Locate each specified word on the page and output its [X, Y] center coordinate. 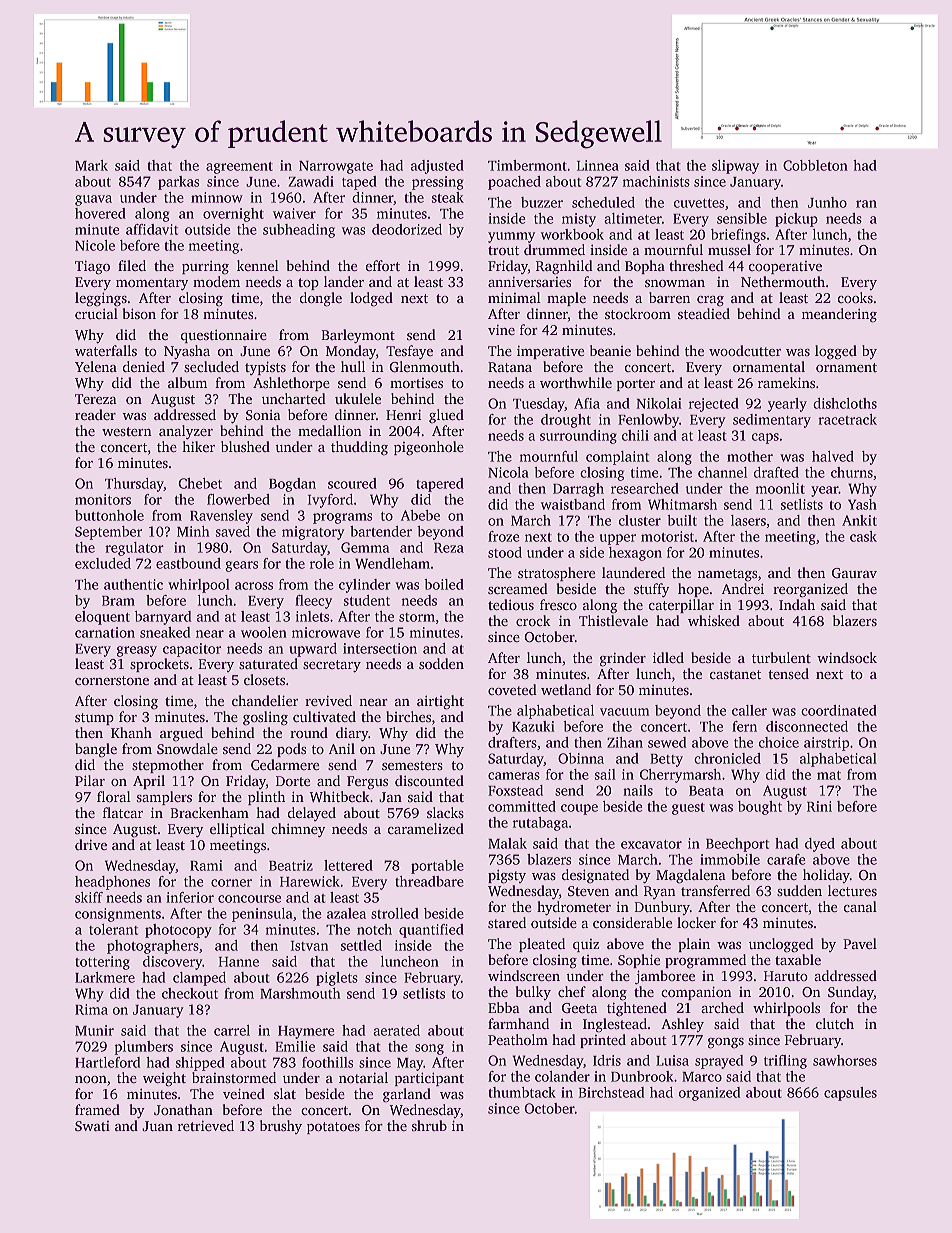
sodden [441, 663]
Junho [827, 202]
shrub [429, 1125]
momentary [152, 284]
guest [688, 809]
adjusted [437, 167]
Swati [92, 1126]
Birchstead [611, 1092]
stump [94, 719]
